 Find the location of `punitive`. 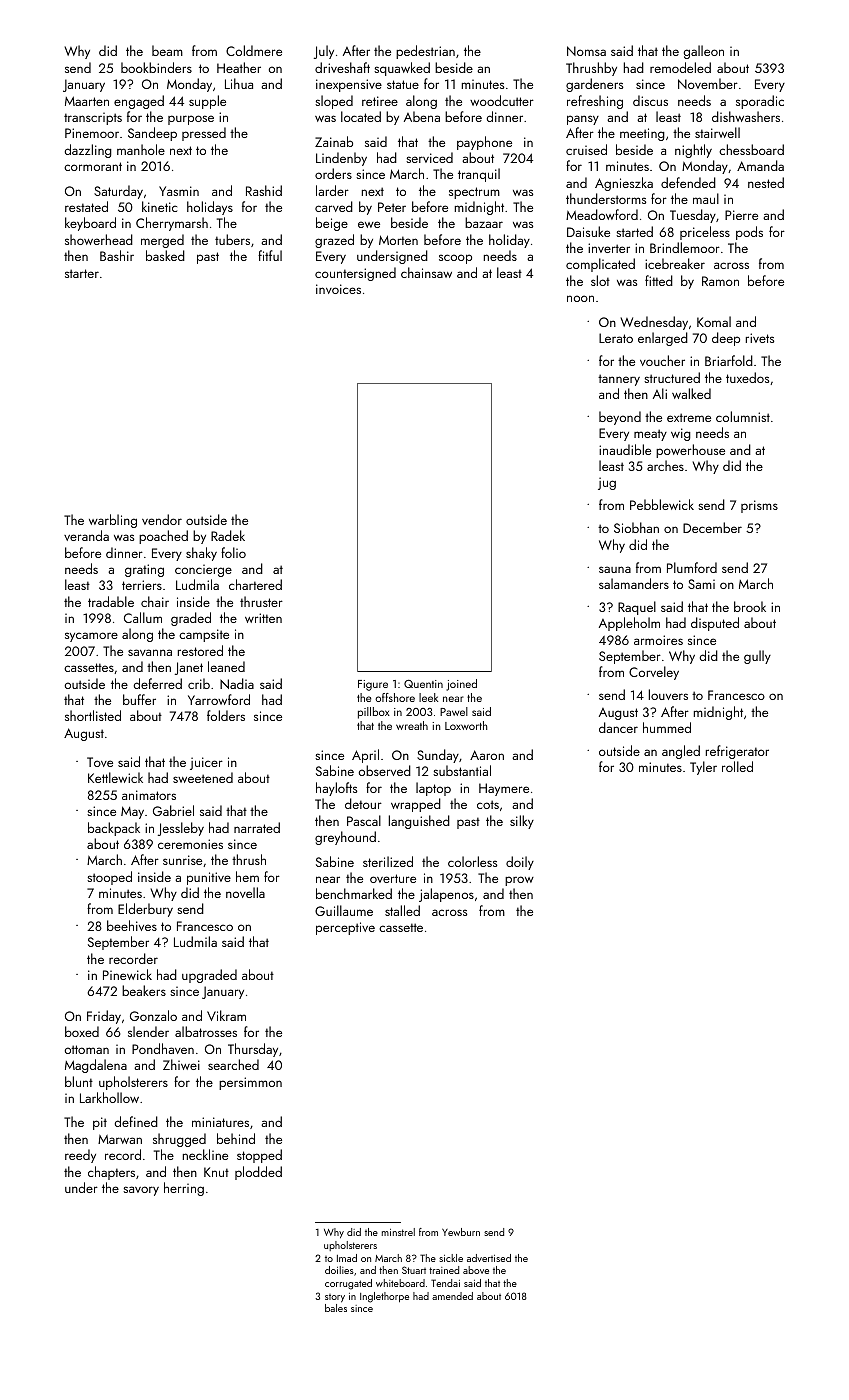

punitive is located at coordinates (209, 878).
